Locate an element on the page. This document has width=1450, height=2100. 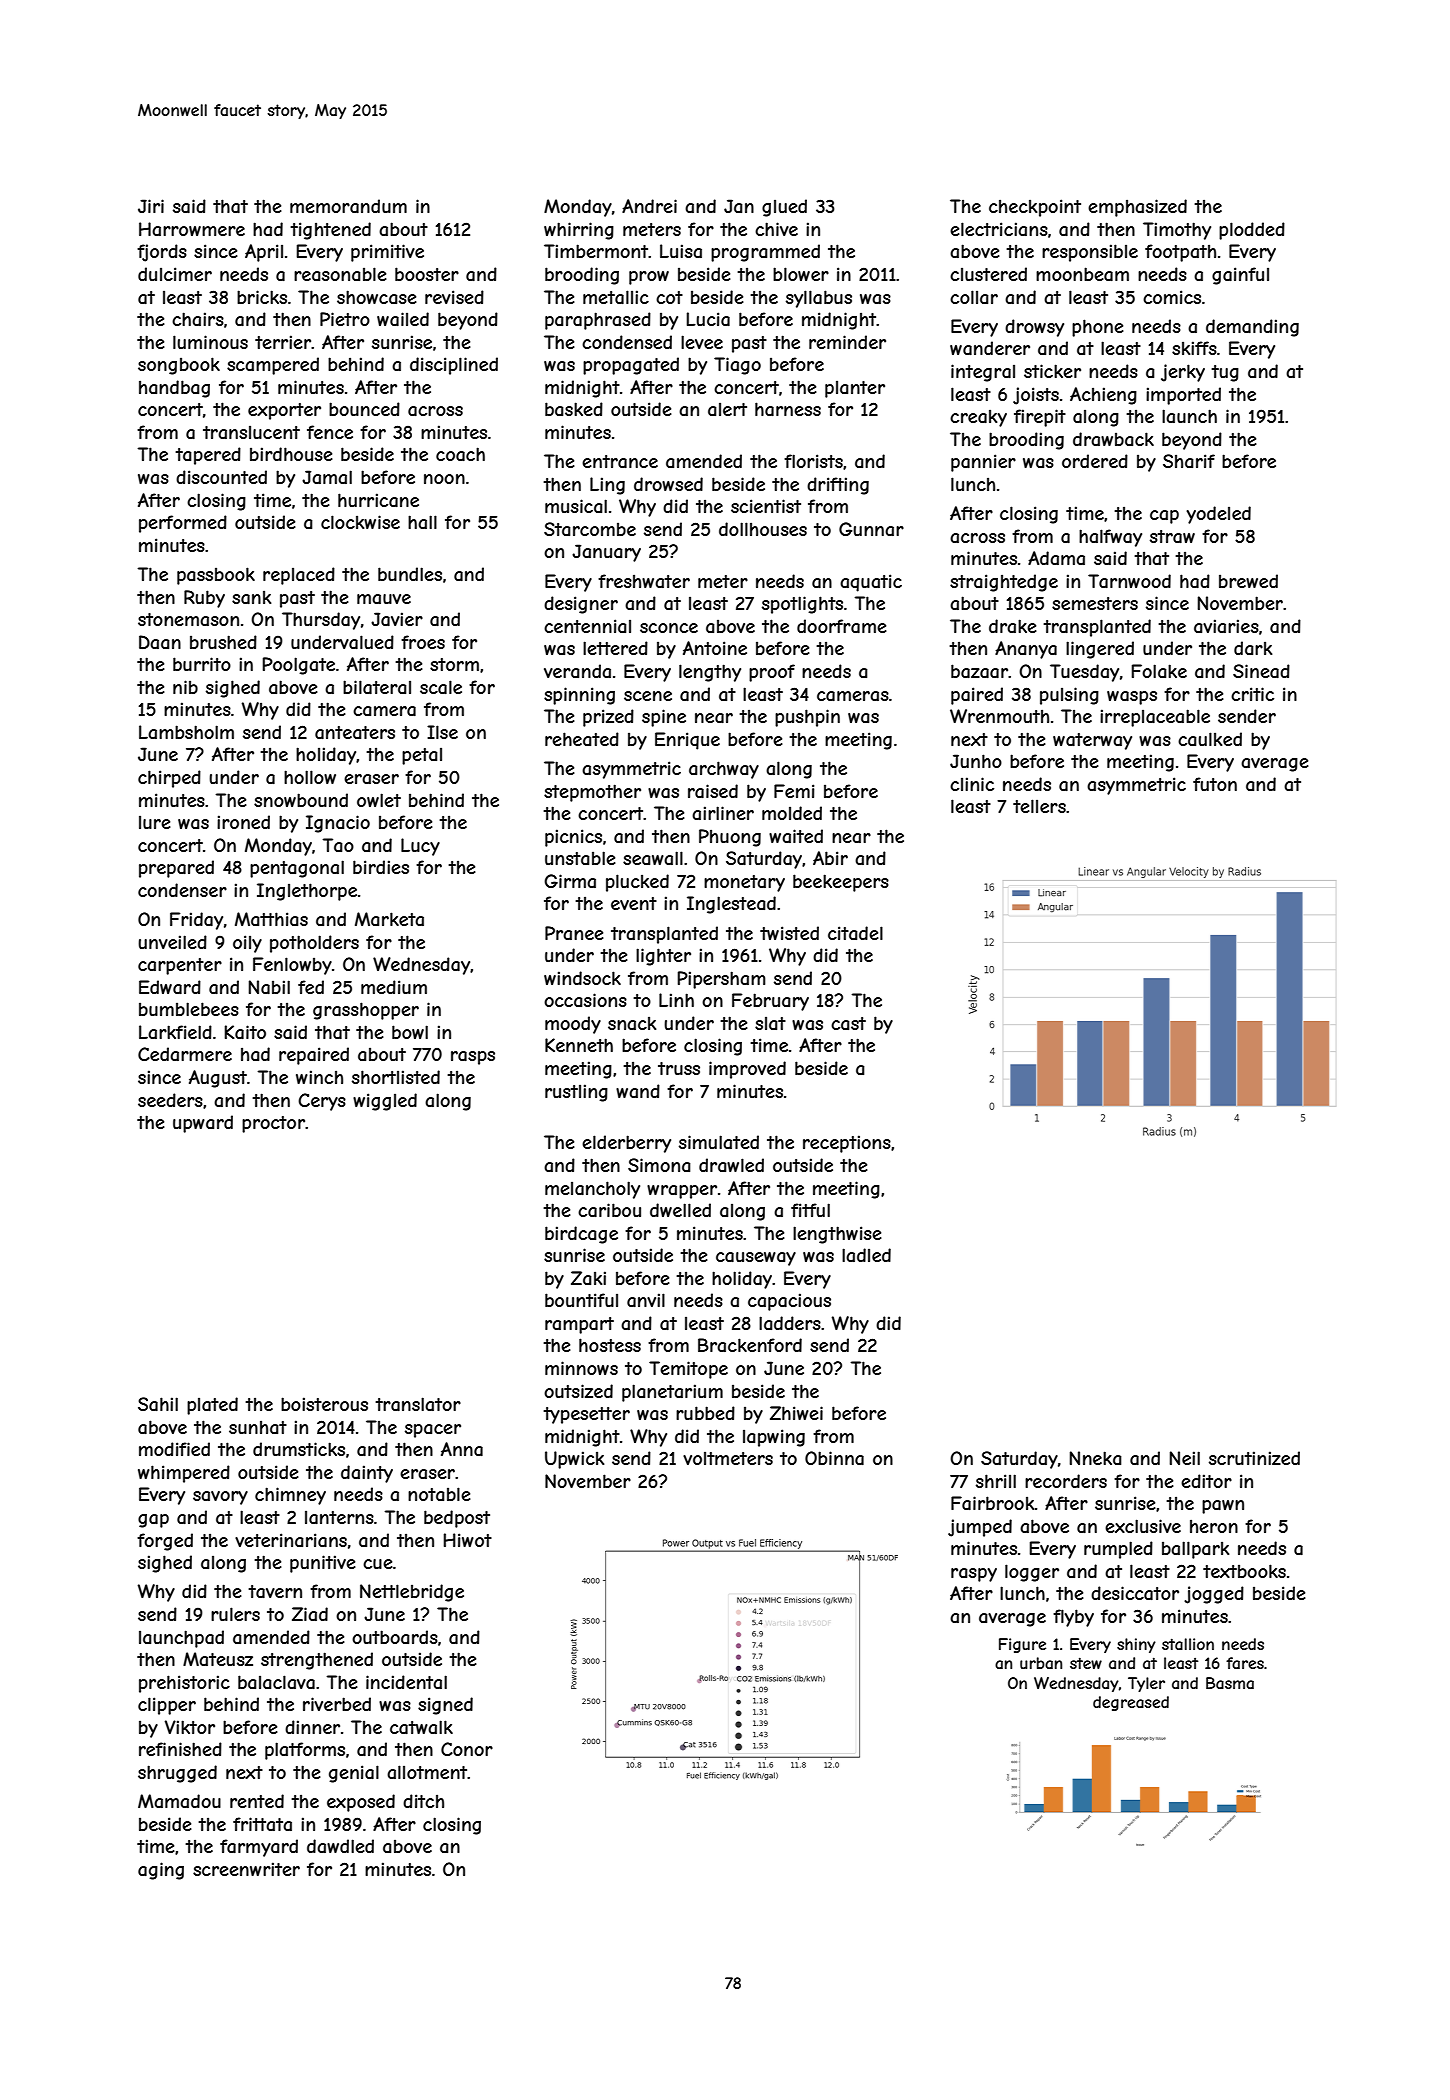
alert is located at coordinates (727, 409).
